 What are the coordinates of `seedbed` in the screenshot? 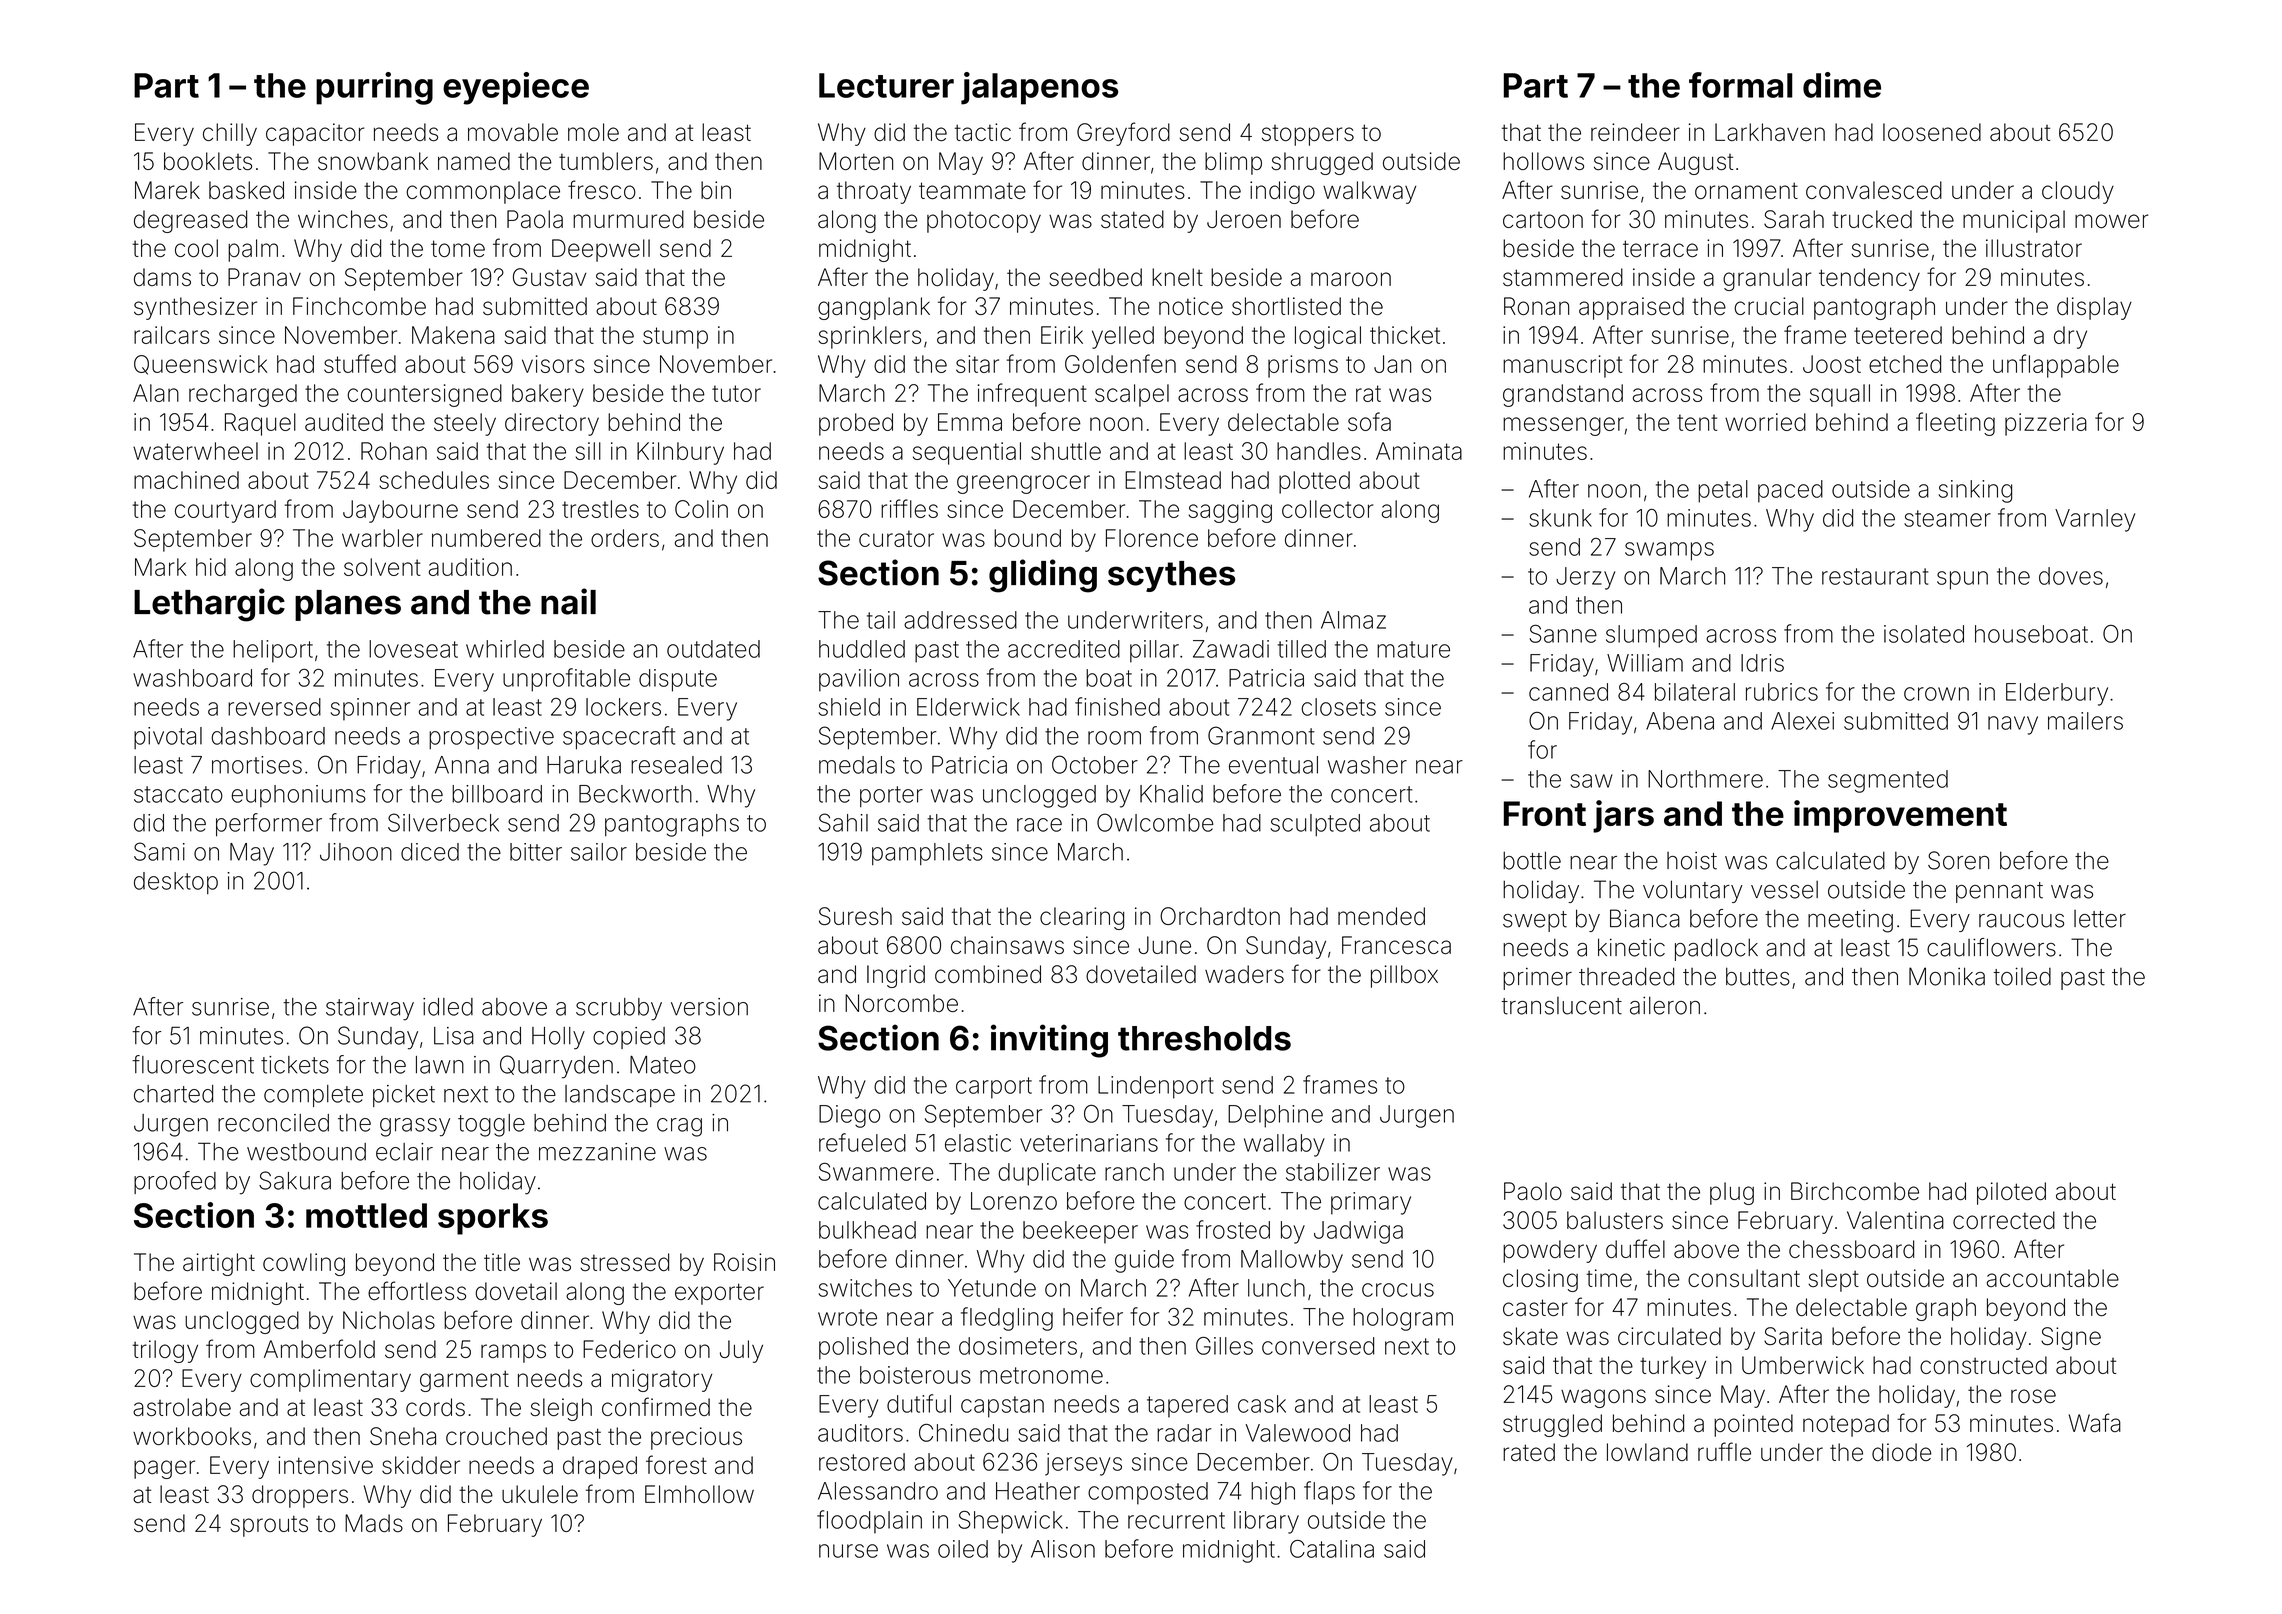 It's located at (1095, 277).
